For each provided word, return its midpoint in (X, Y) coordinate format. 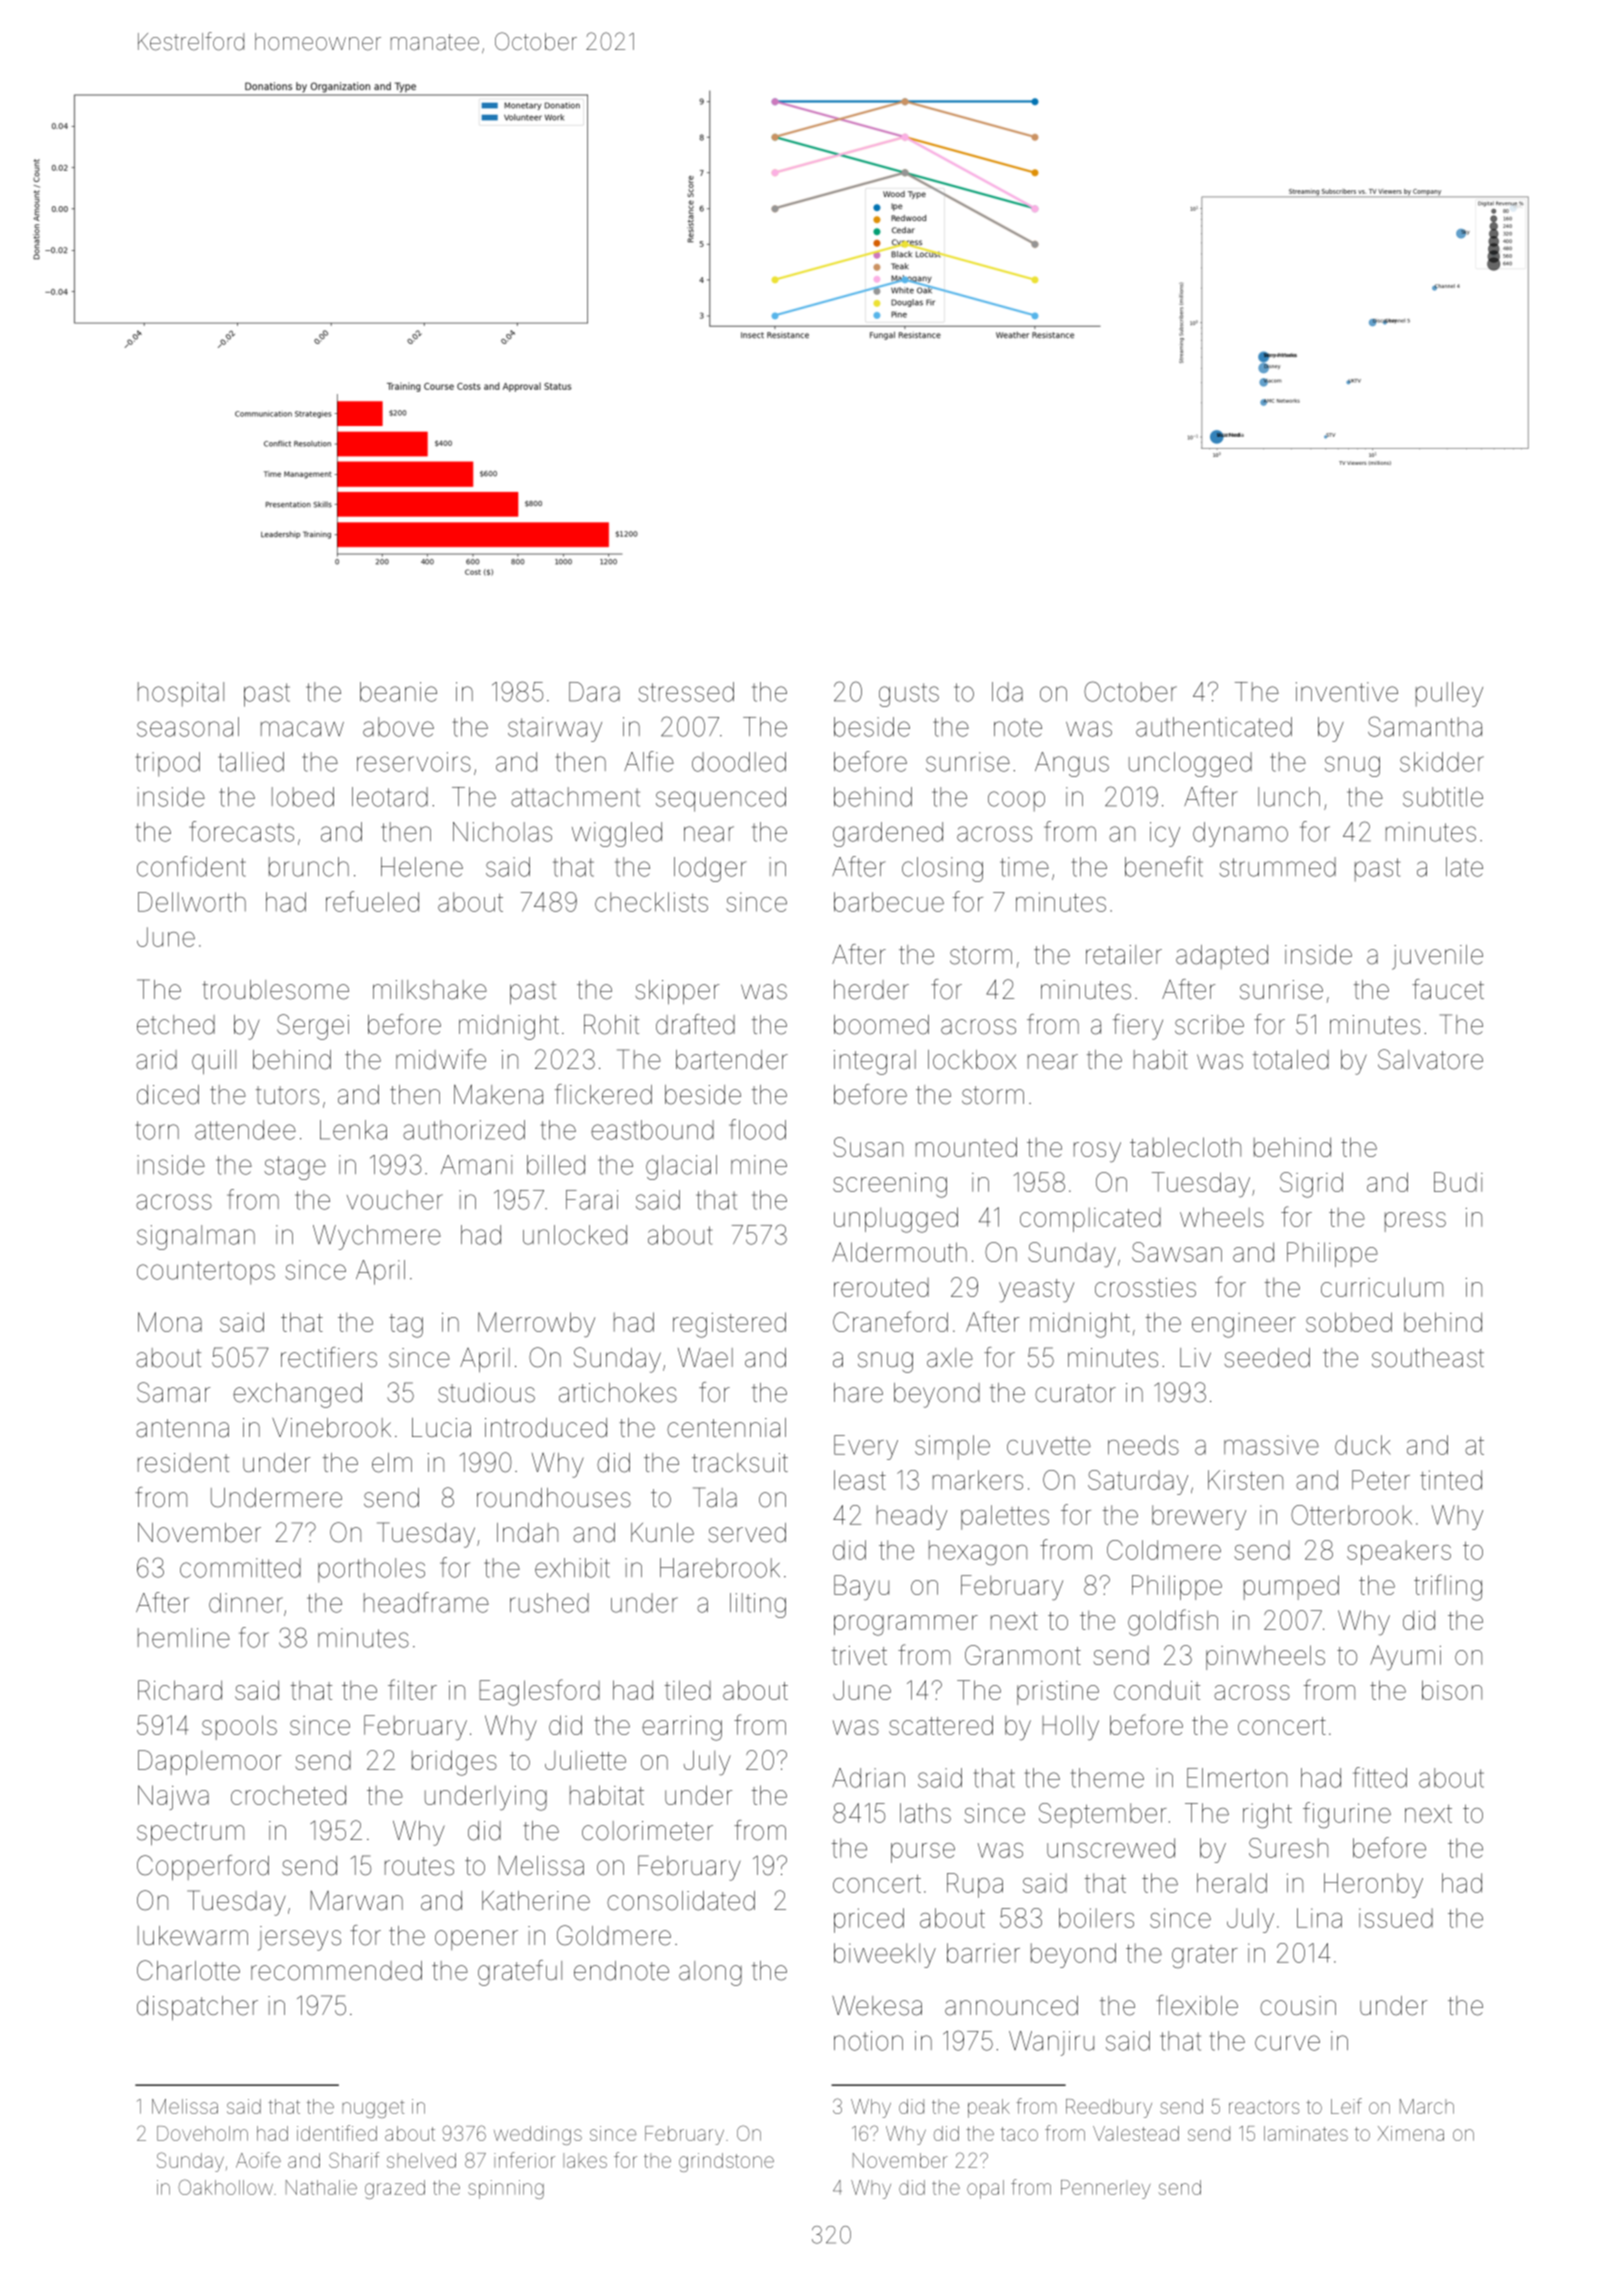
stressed (686, 692)
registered (729, 1325)
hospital (181, 694)
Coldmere (1164, 1550)
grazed (395, 2189)
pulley (1449, 694)
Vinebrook (331, 1428)
